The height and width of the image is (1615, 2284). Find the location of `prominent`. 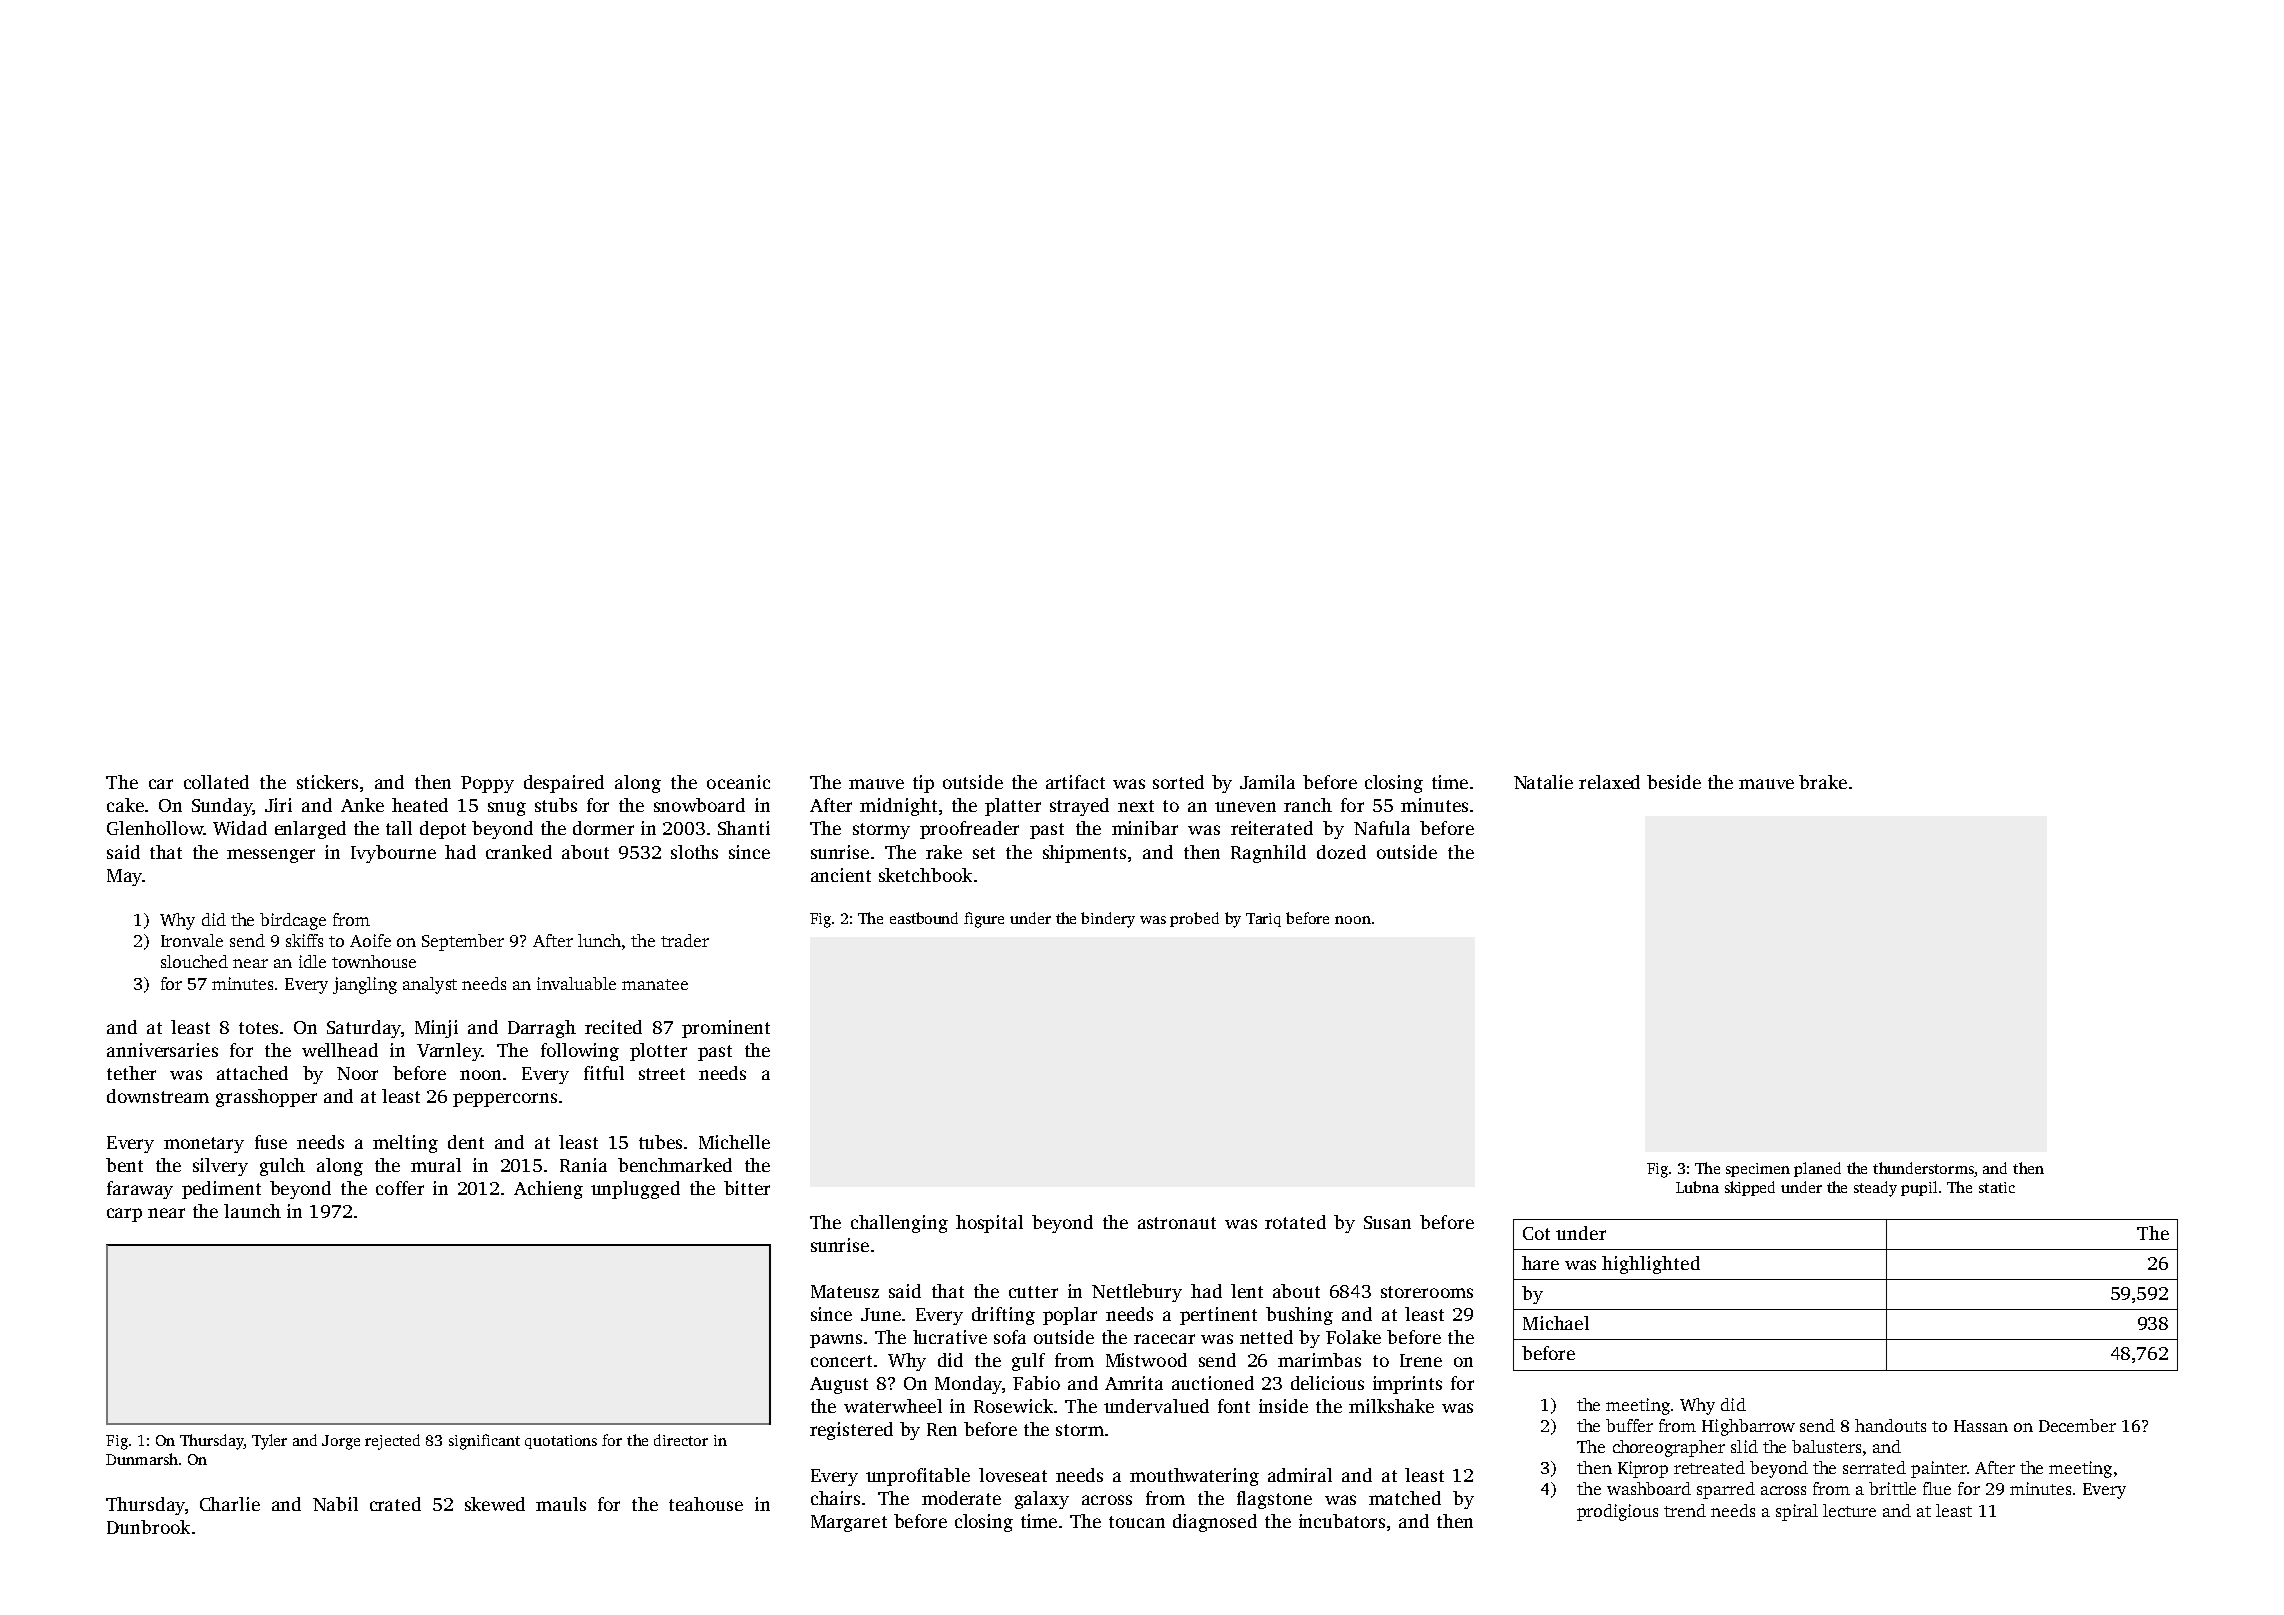

prominent is located at coordinates (726, 1029).
